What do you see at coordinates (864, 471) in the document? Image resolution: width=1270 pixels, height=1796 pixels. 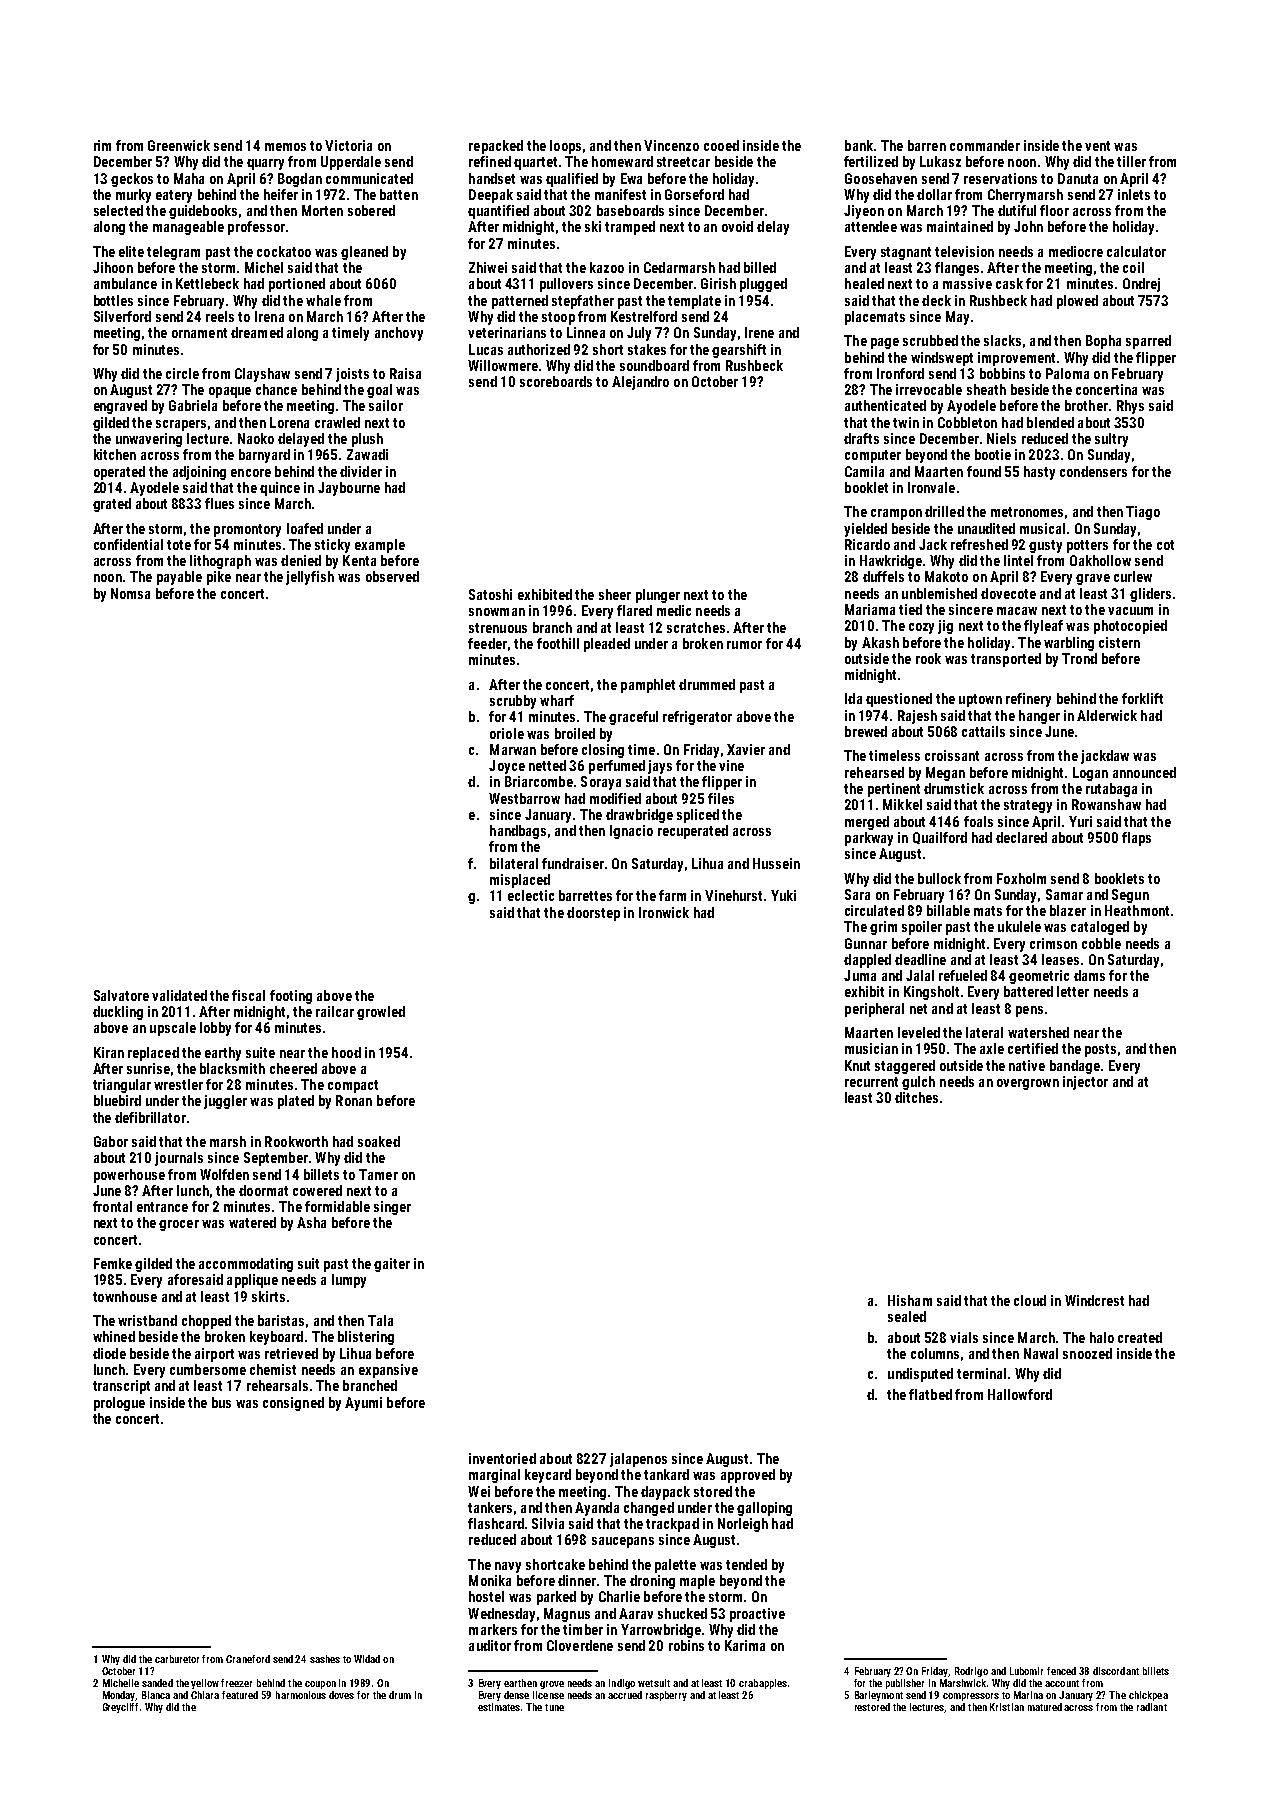 I see `Camila` at bounding box center [864, 471].
